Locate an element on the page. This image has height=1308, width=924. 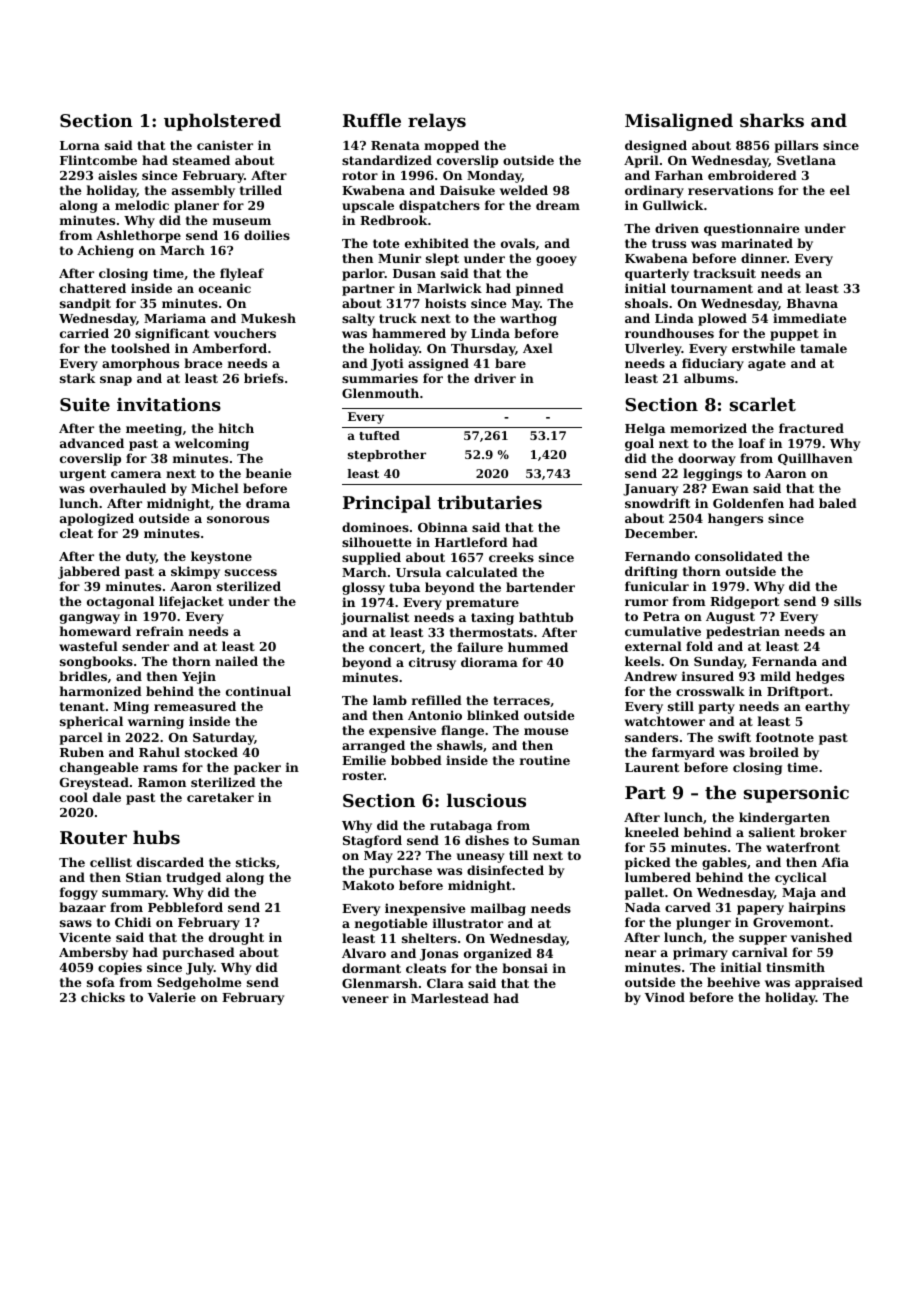
earthy is located at coordinates (827, 707).
